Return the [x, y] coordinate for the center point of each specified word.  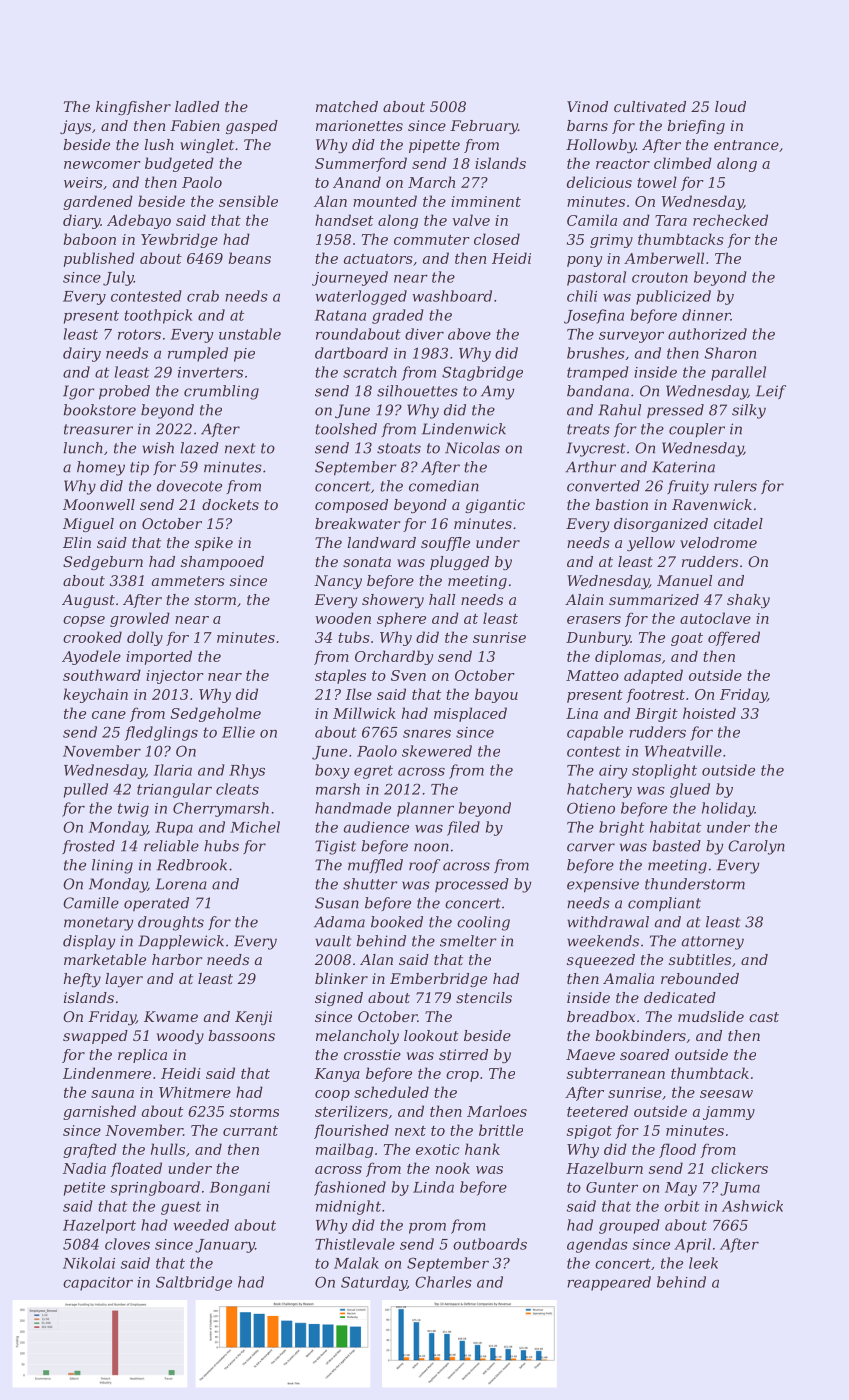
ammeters [188, 581]
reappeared [609, 1283]
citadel [738, 523]
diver [424, 334]
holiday [728, 809]
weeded [201, 1225]
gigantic [495, 506]
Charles [443, 1282]
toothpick [158, 316]
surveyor [631, 337]
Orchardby [394, 657]
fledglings [161, 733]
